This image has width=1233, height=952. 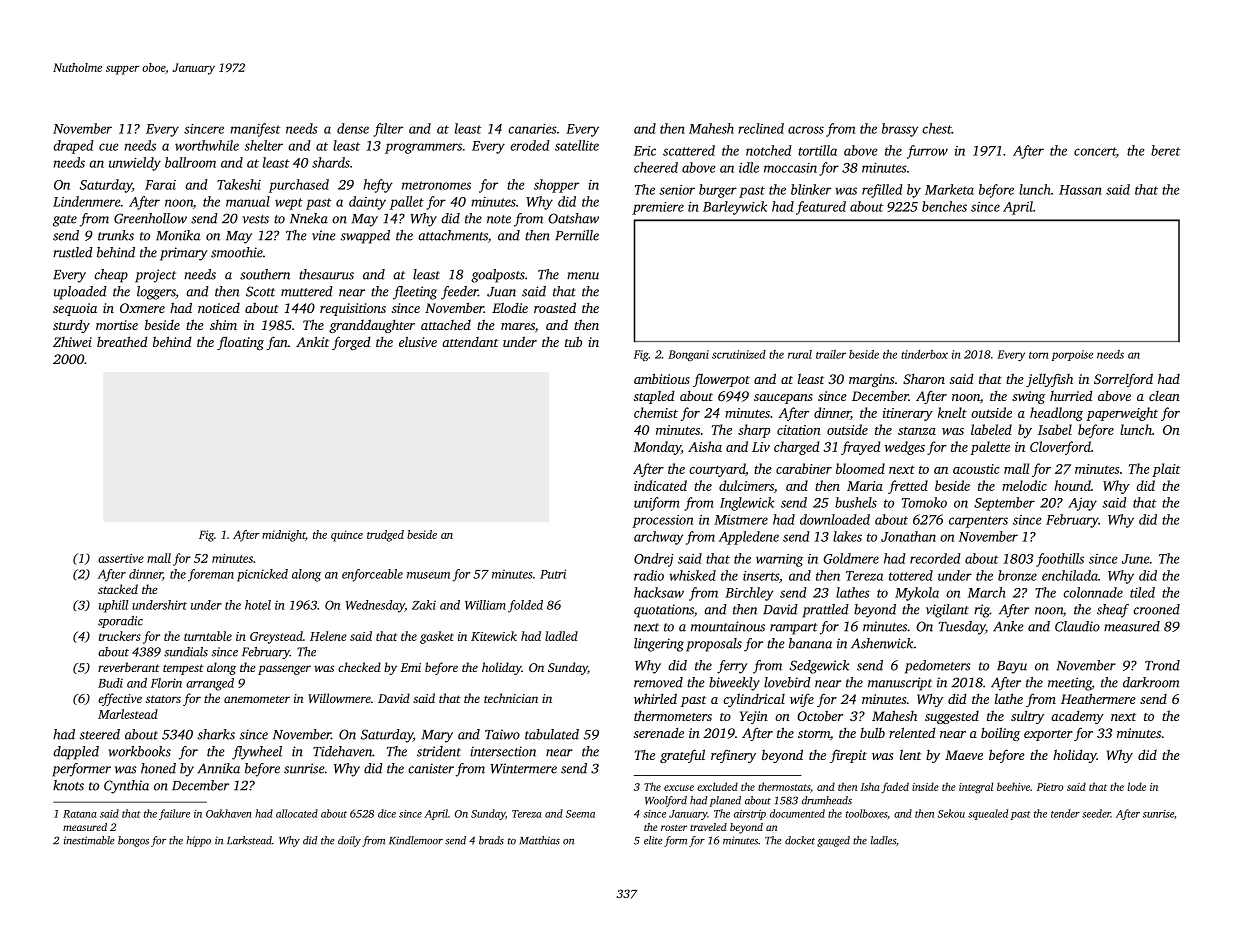 What do you see at coordinates (255, 130) in the image?
I see `manifest` at bounding box center [255, 130].
